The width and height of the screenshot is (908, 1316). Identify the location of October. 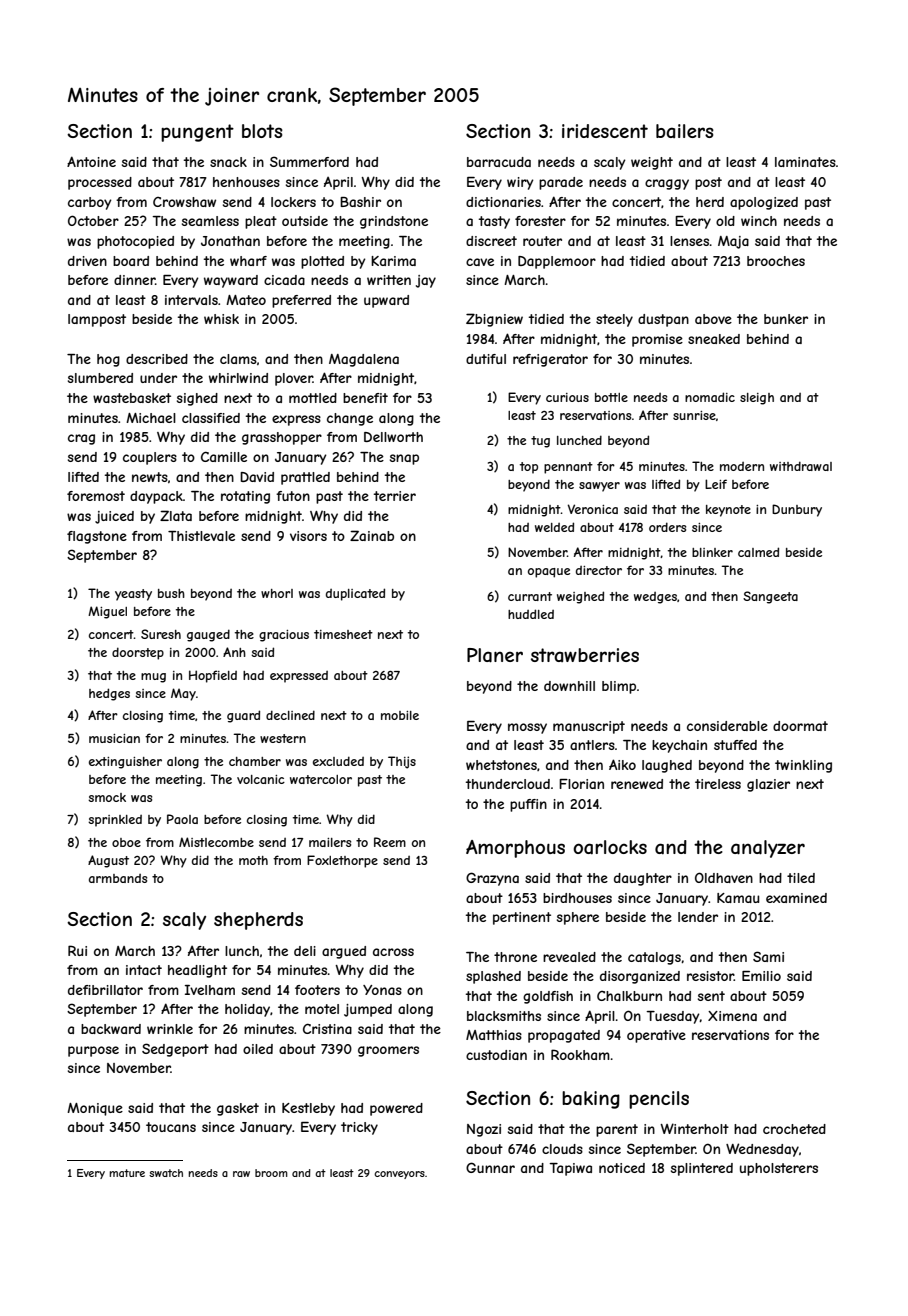
(93, 220).
